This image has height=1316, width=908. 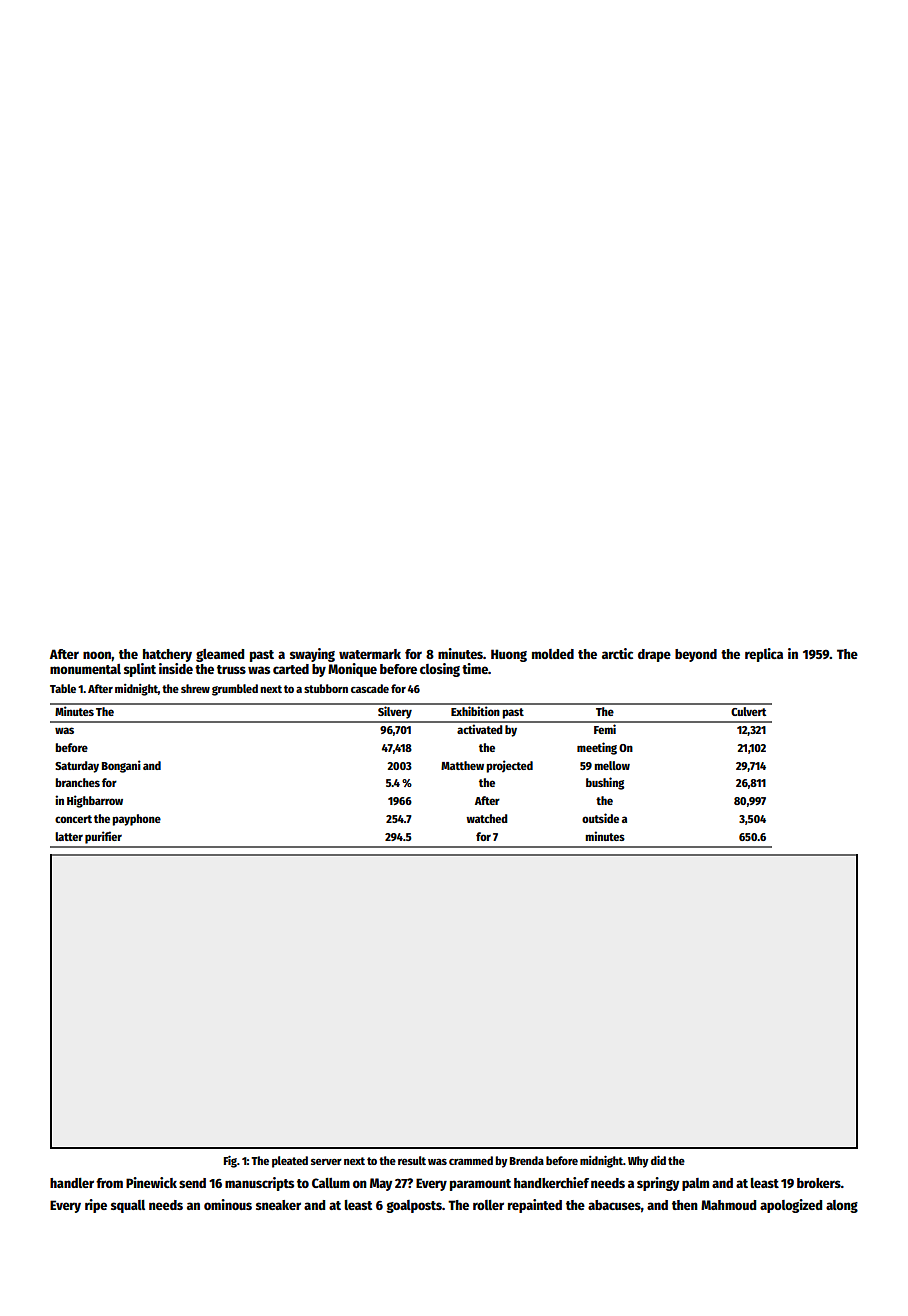 I want to click on Brenda, so click(x=527, y=1160).
